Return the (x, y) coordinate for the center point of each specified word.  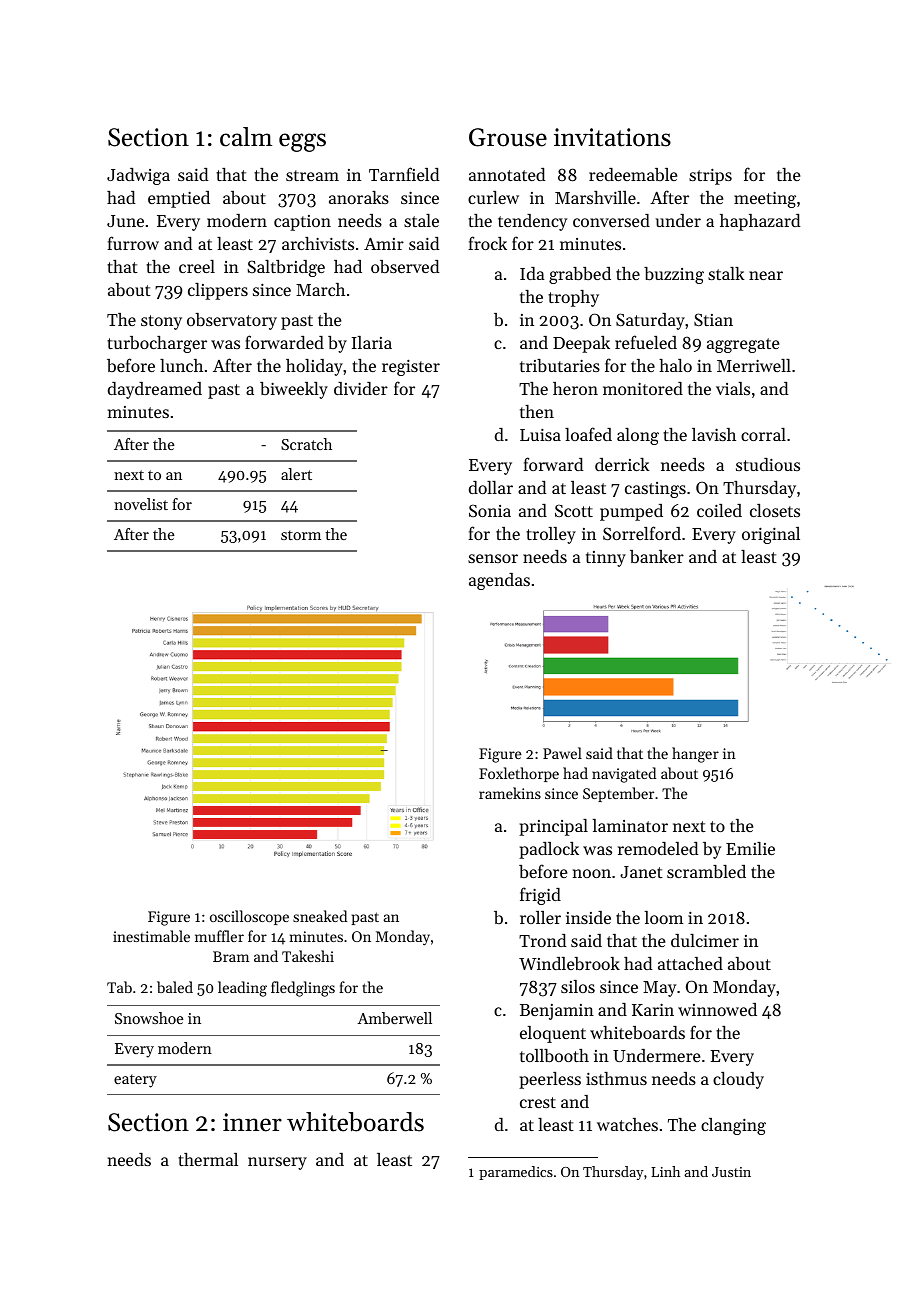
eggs (302, 142)
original (771, 535)
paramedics (516, 1173)
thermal (208, 1159)
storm (301, 535)
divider (361, 388)
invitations (612, 137)
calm (246, 137)
